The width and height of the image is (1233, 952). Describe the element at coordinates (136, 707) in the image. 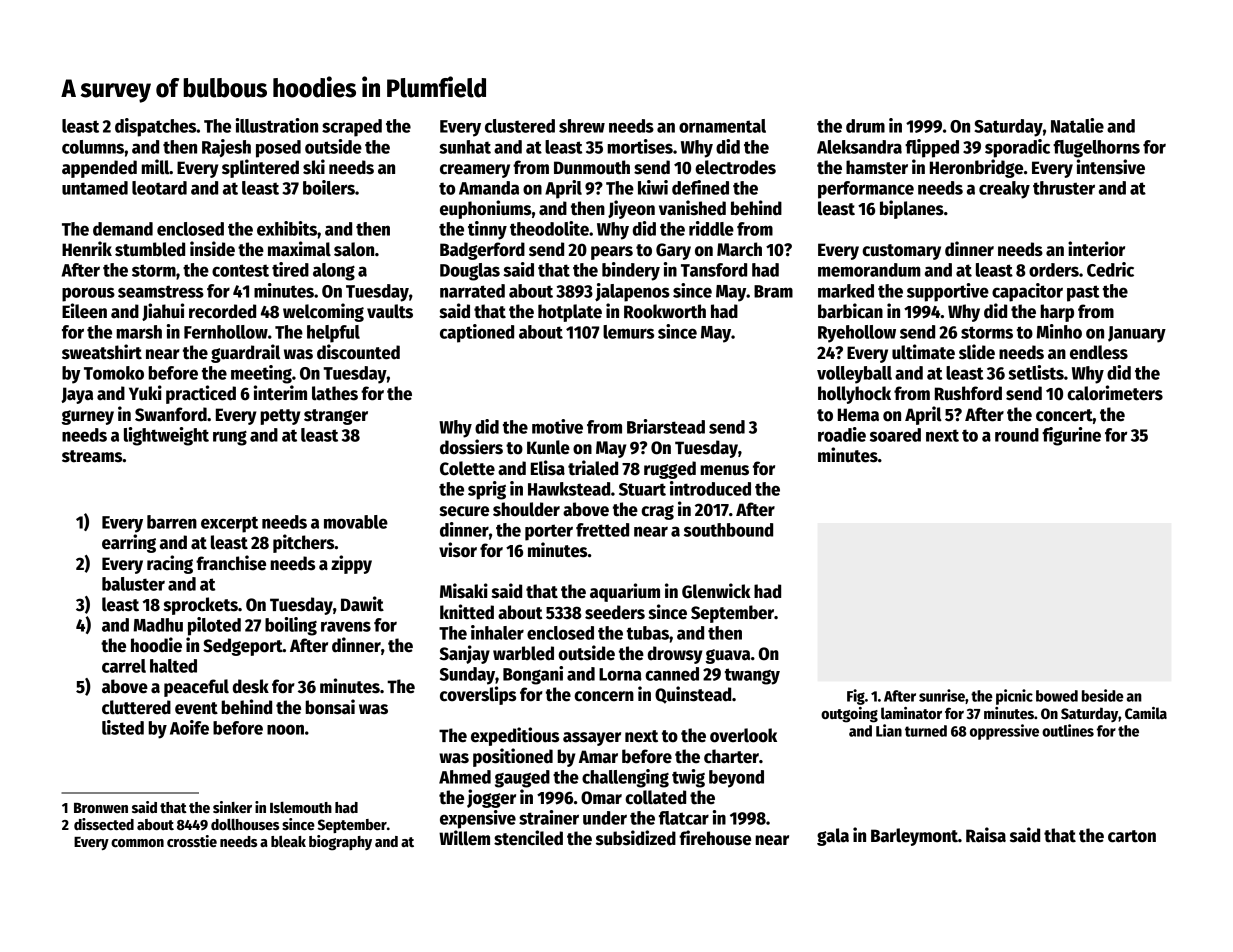

I see `cluttered` at that location.
